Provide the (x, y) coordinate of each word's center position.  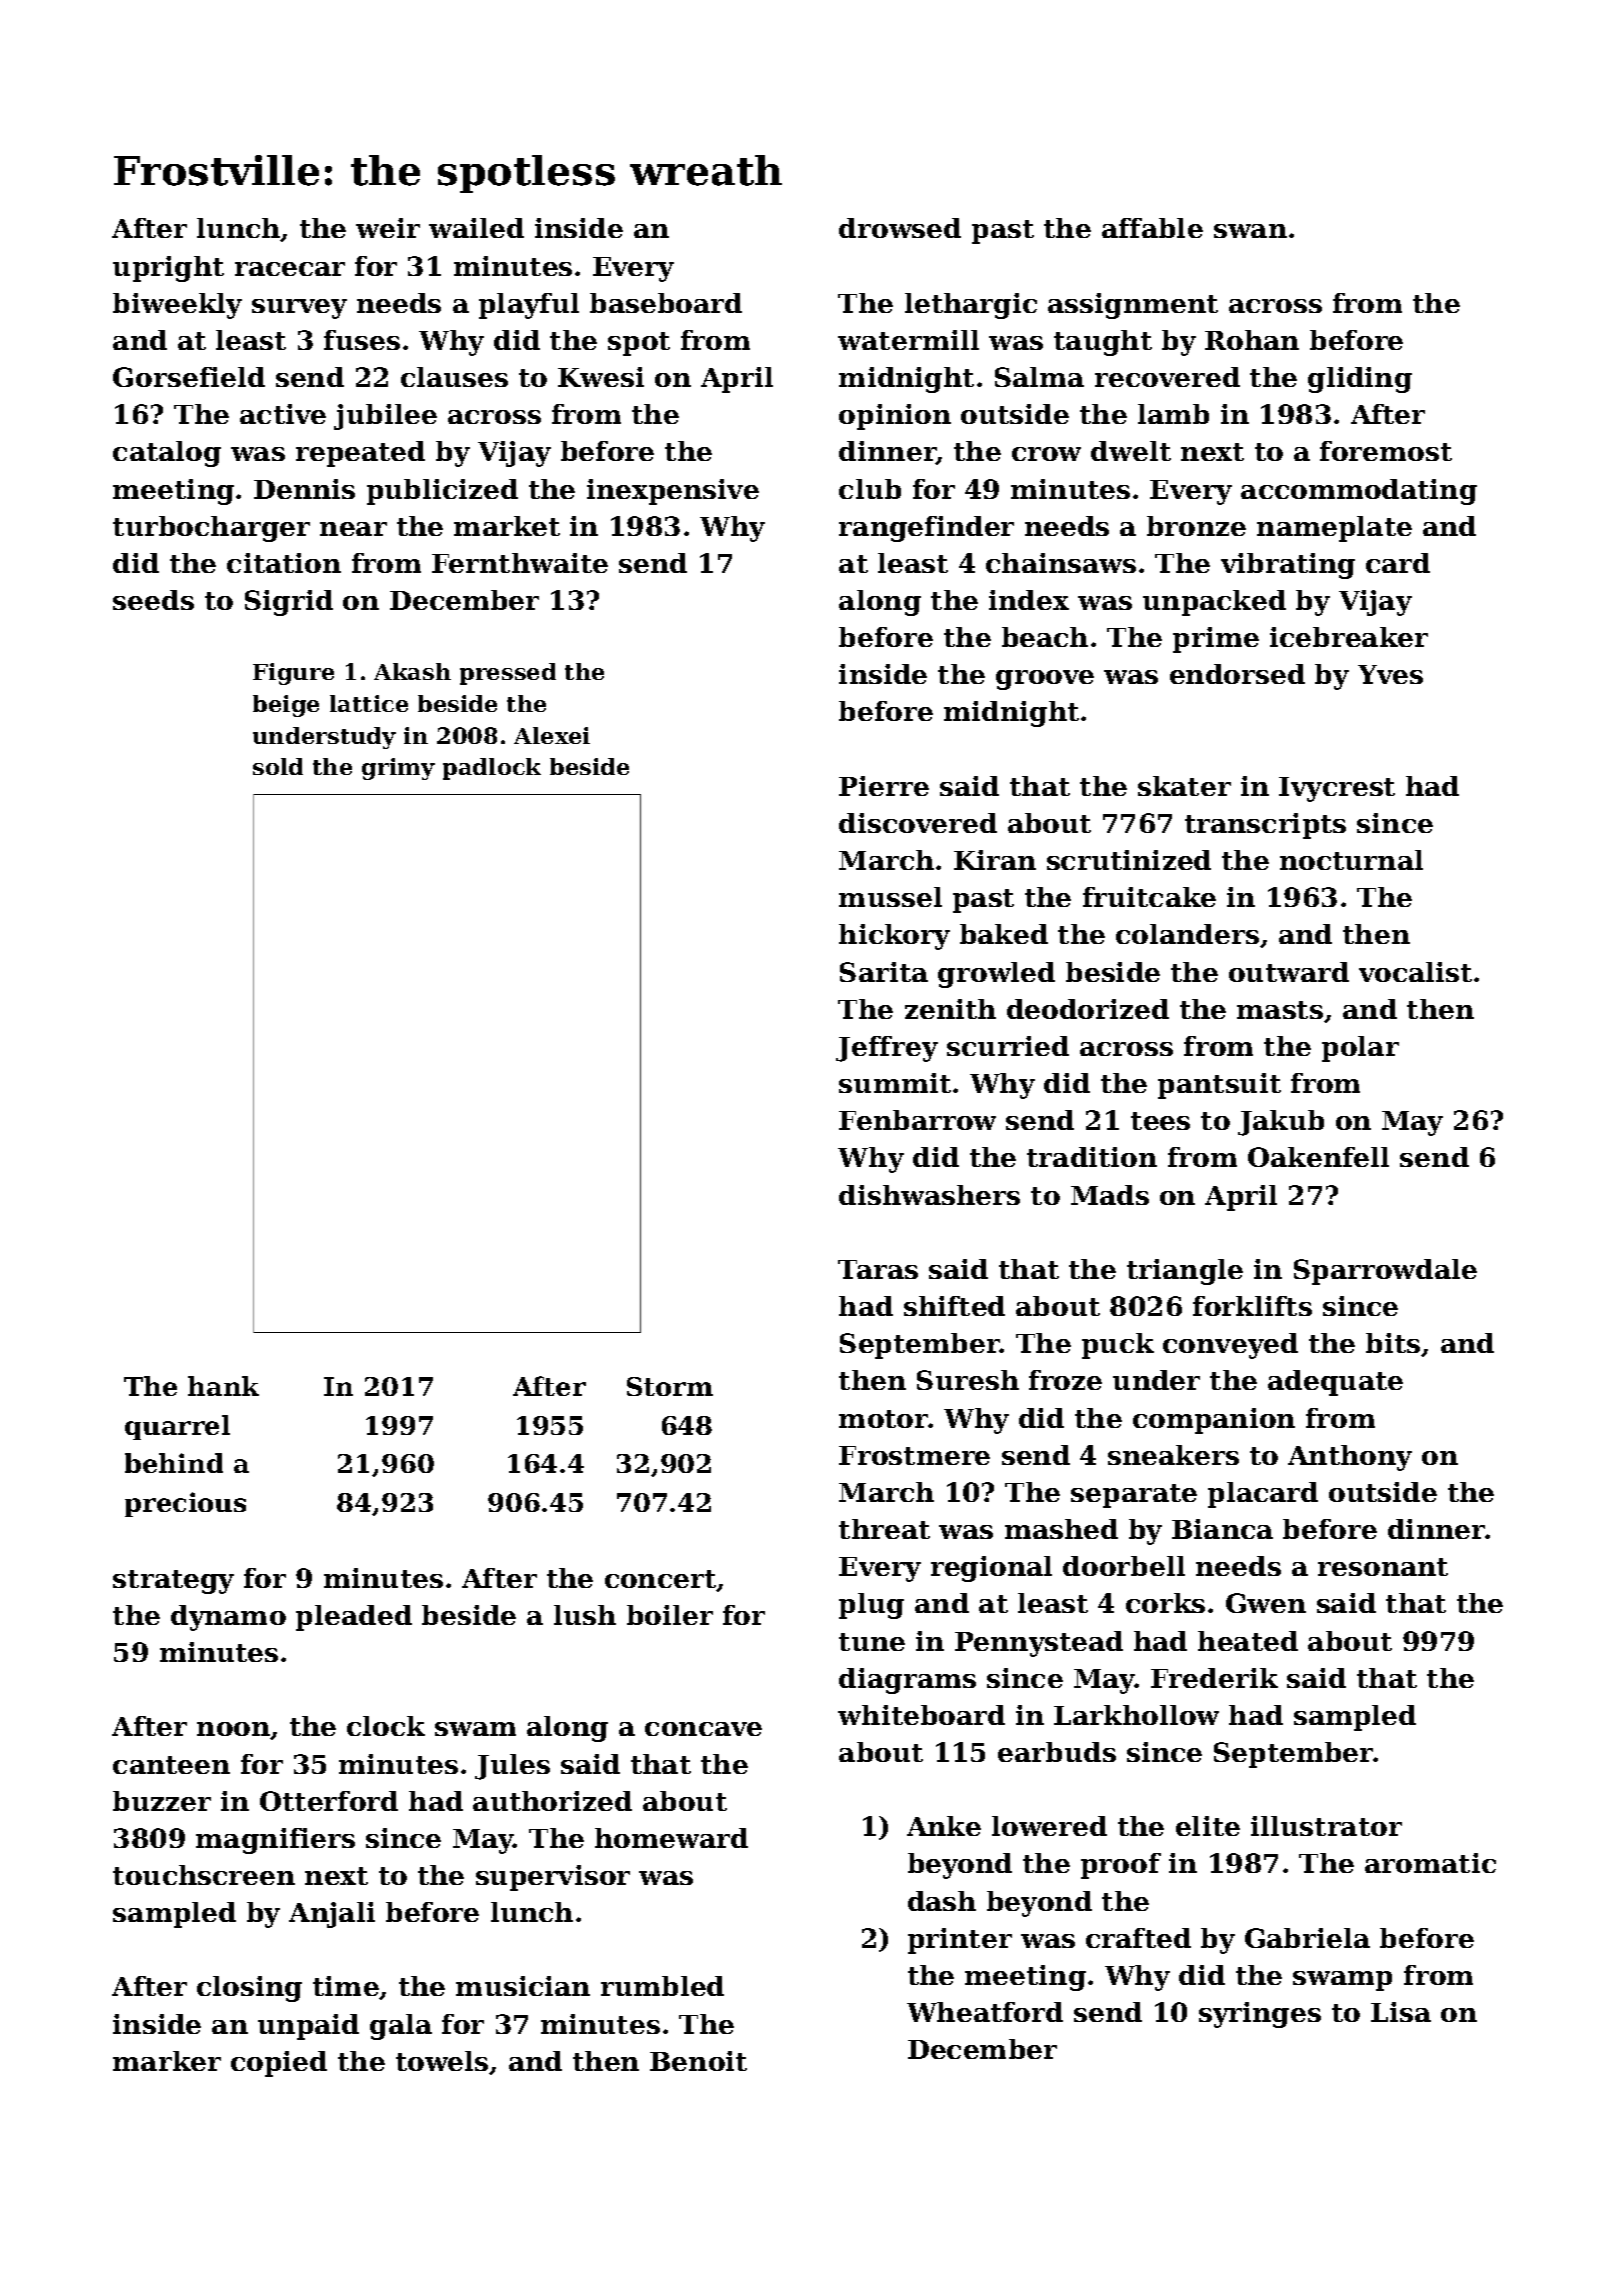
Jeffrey (887, 1049)
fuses (362, 340)
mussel (890, 897)
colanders (1187, 934)
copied (279, 2064)
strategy (173, 1582)
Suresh (968, 1380)
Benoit (698, 2061)
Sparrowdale (1385, 1272)
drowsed (900, 228)
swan (1250, 231)
